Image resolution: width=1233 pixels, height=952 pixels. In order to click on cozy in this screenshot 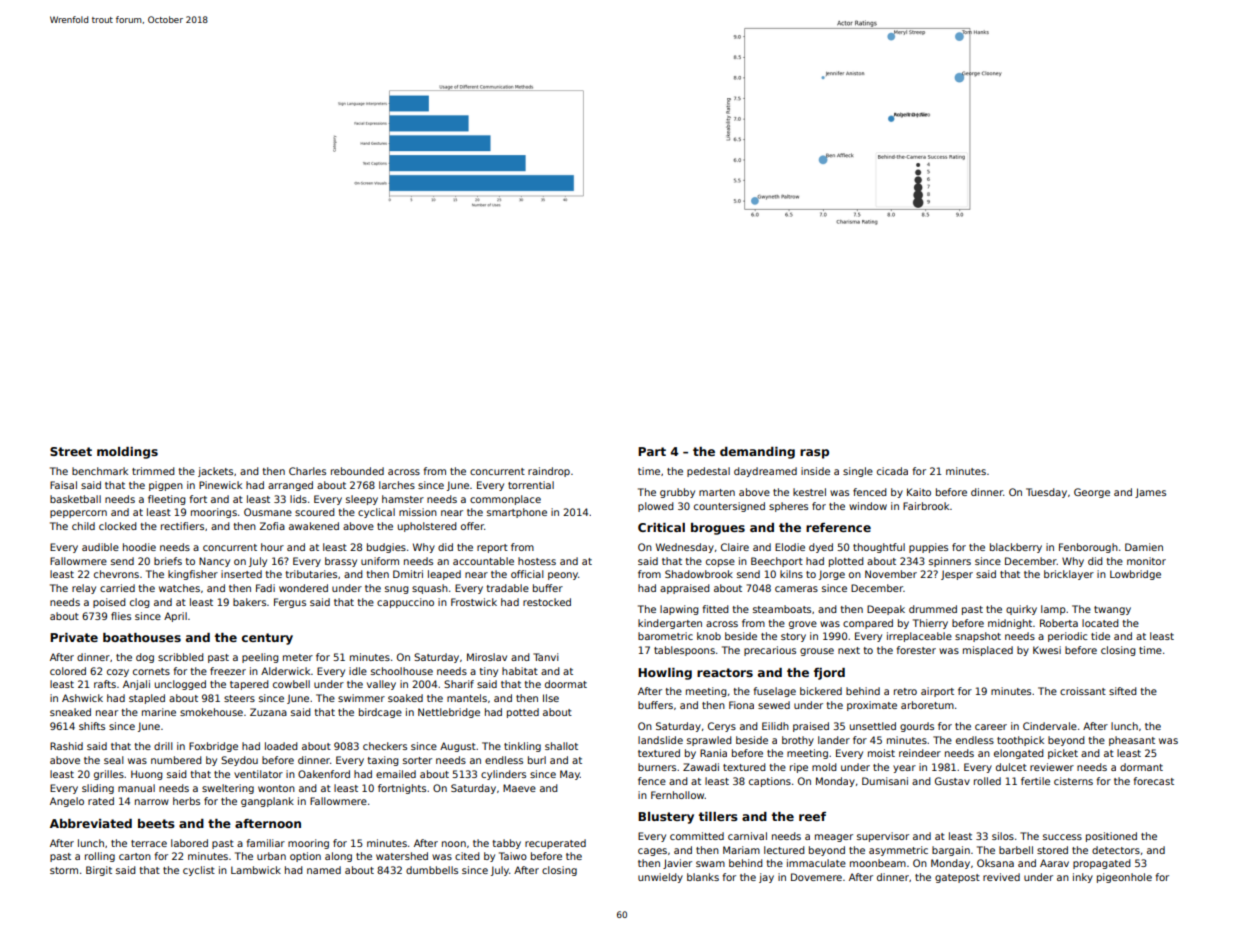, I will do `click(118, 673)`.
